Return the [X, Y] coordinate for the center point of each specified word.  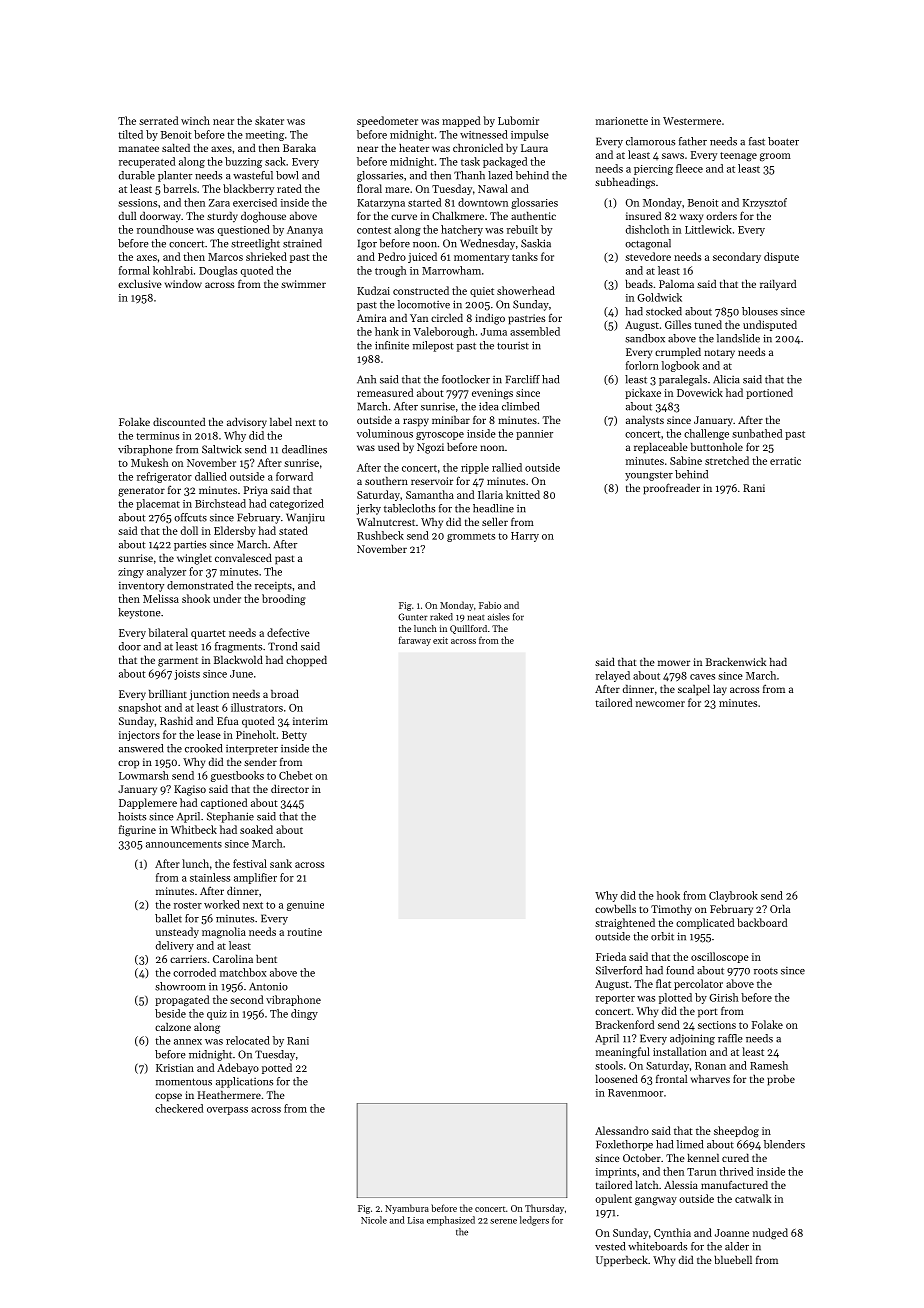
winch [195, 120]
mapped [461, 121]
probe [781, 1080]
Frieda [611, 956]
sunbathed [757, 433]
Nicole [374, 1220]
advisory [247, 423]
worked [222, 904]
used [389, 446]
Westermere [692, 121]
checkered [179, 1108]
